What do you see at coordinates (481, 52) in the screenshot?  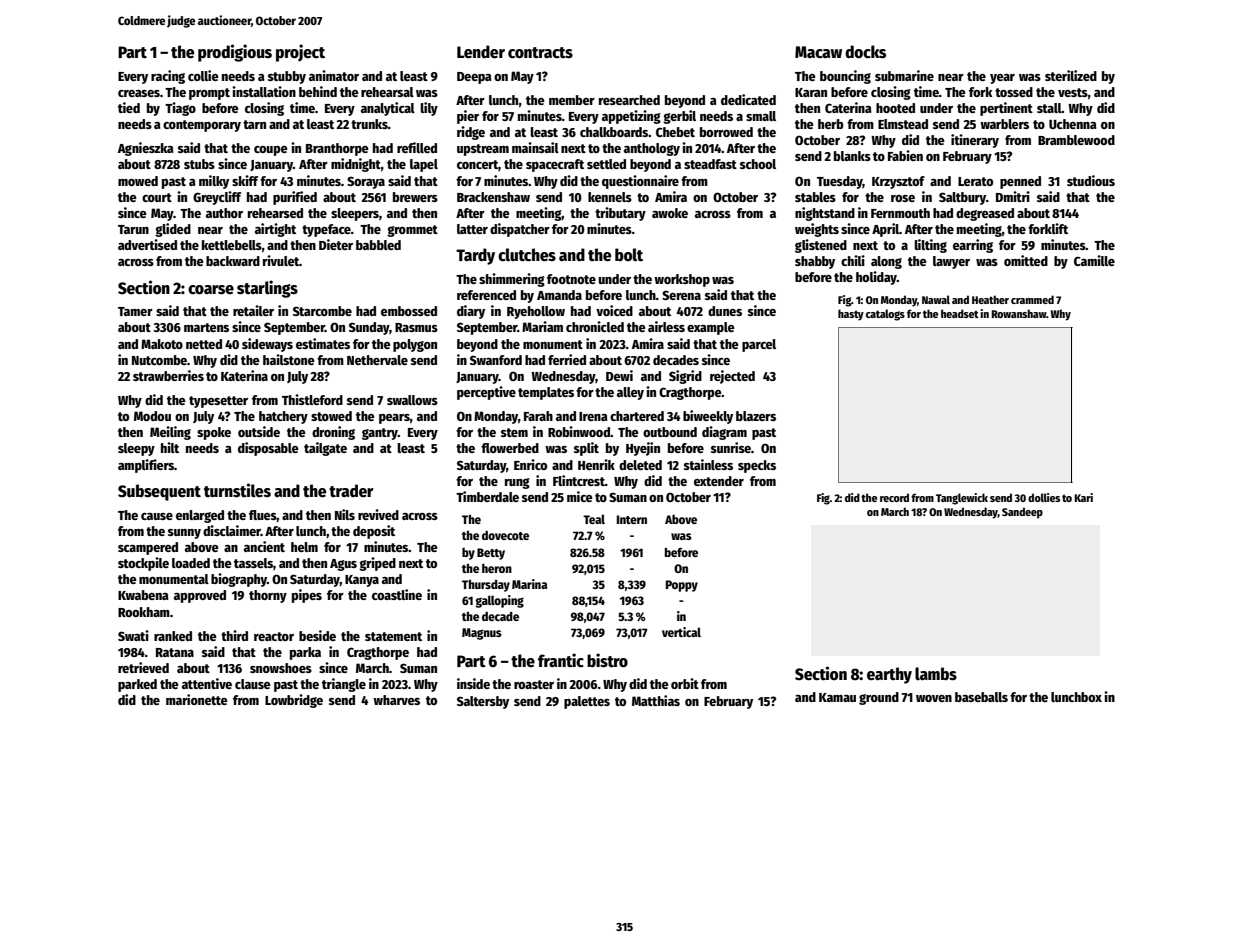 I see `Lender` at bounding box center [481, 52].
